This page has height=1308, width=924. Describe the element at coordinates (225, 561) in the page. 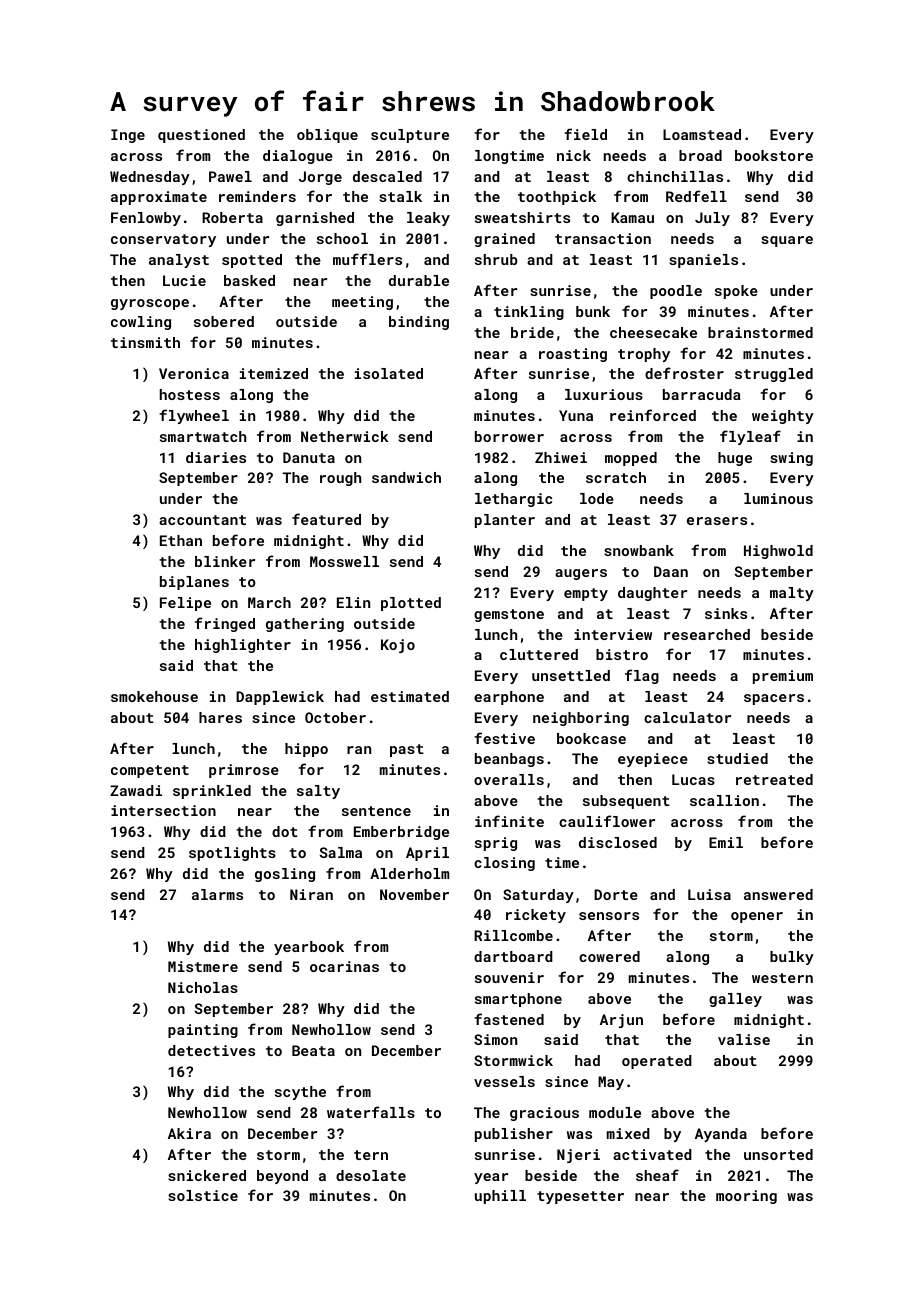

I see `blinker` at that location.
